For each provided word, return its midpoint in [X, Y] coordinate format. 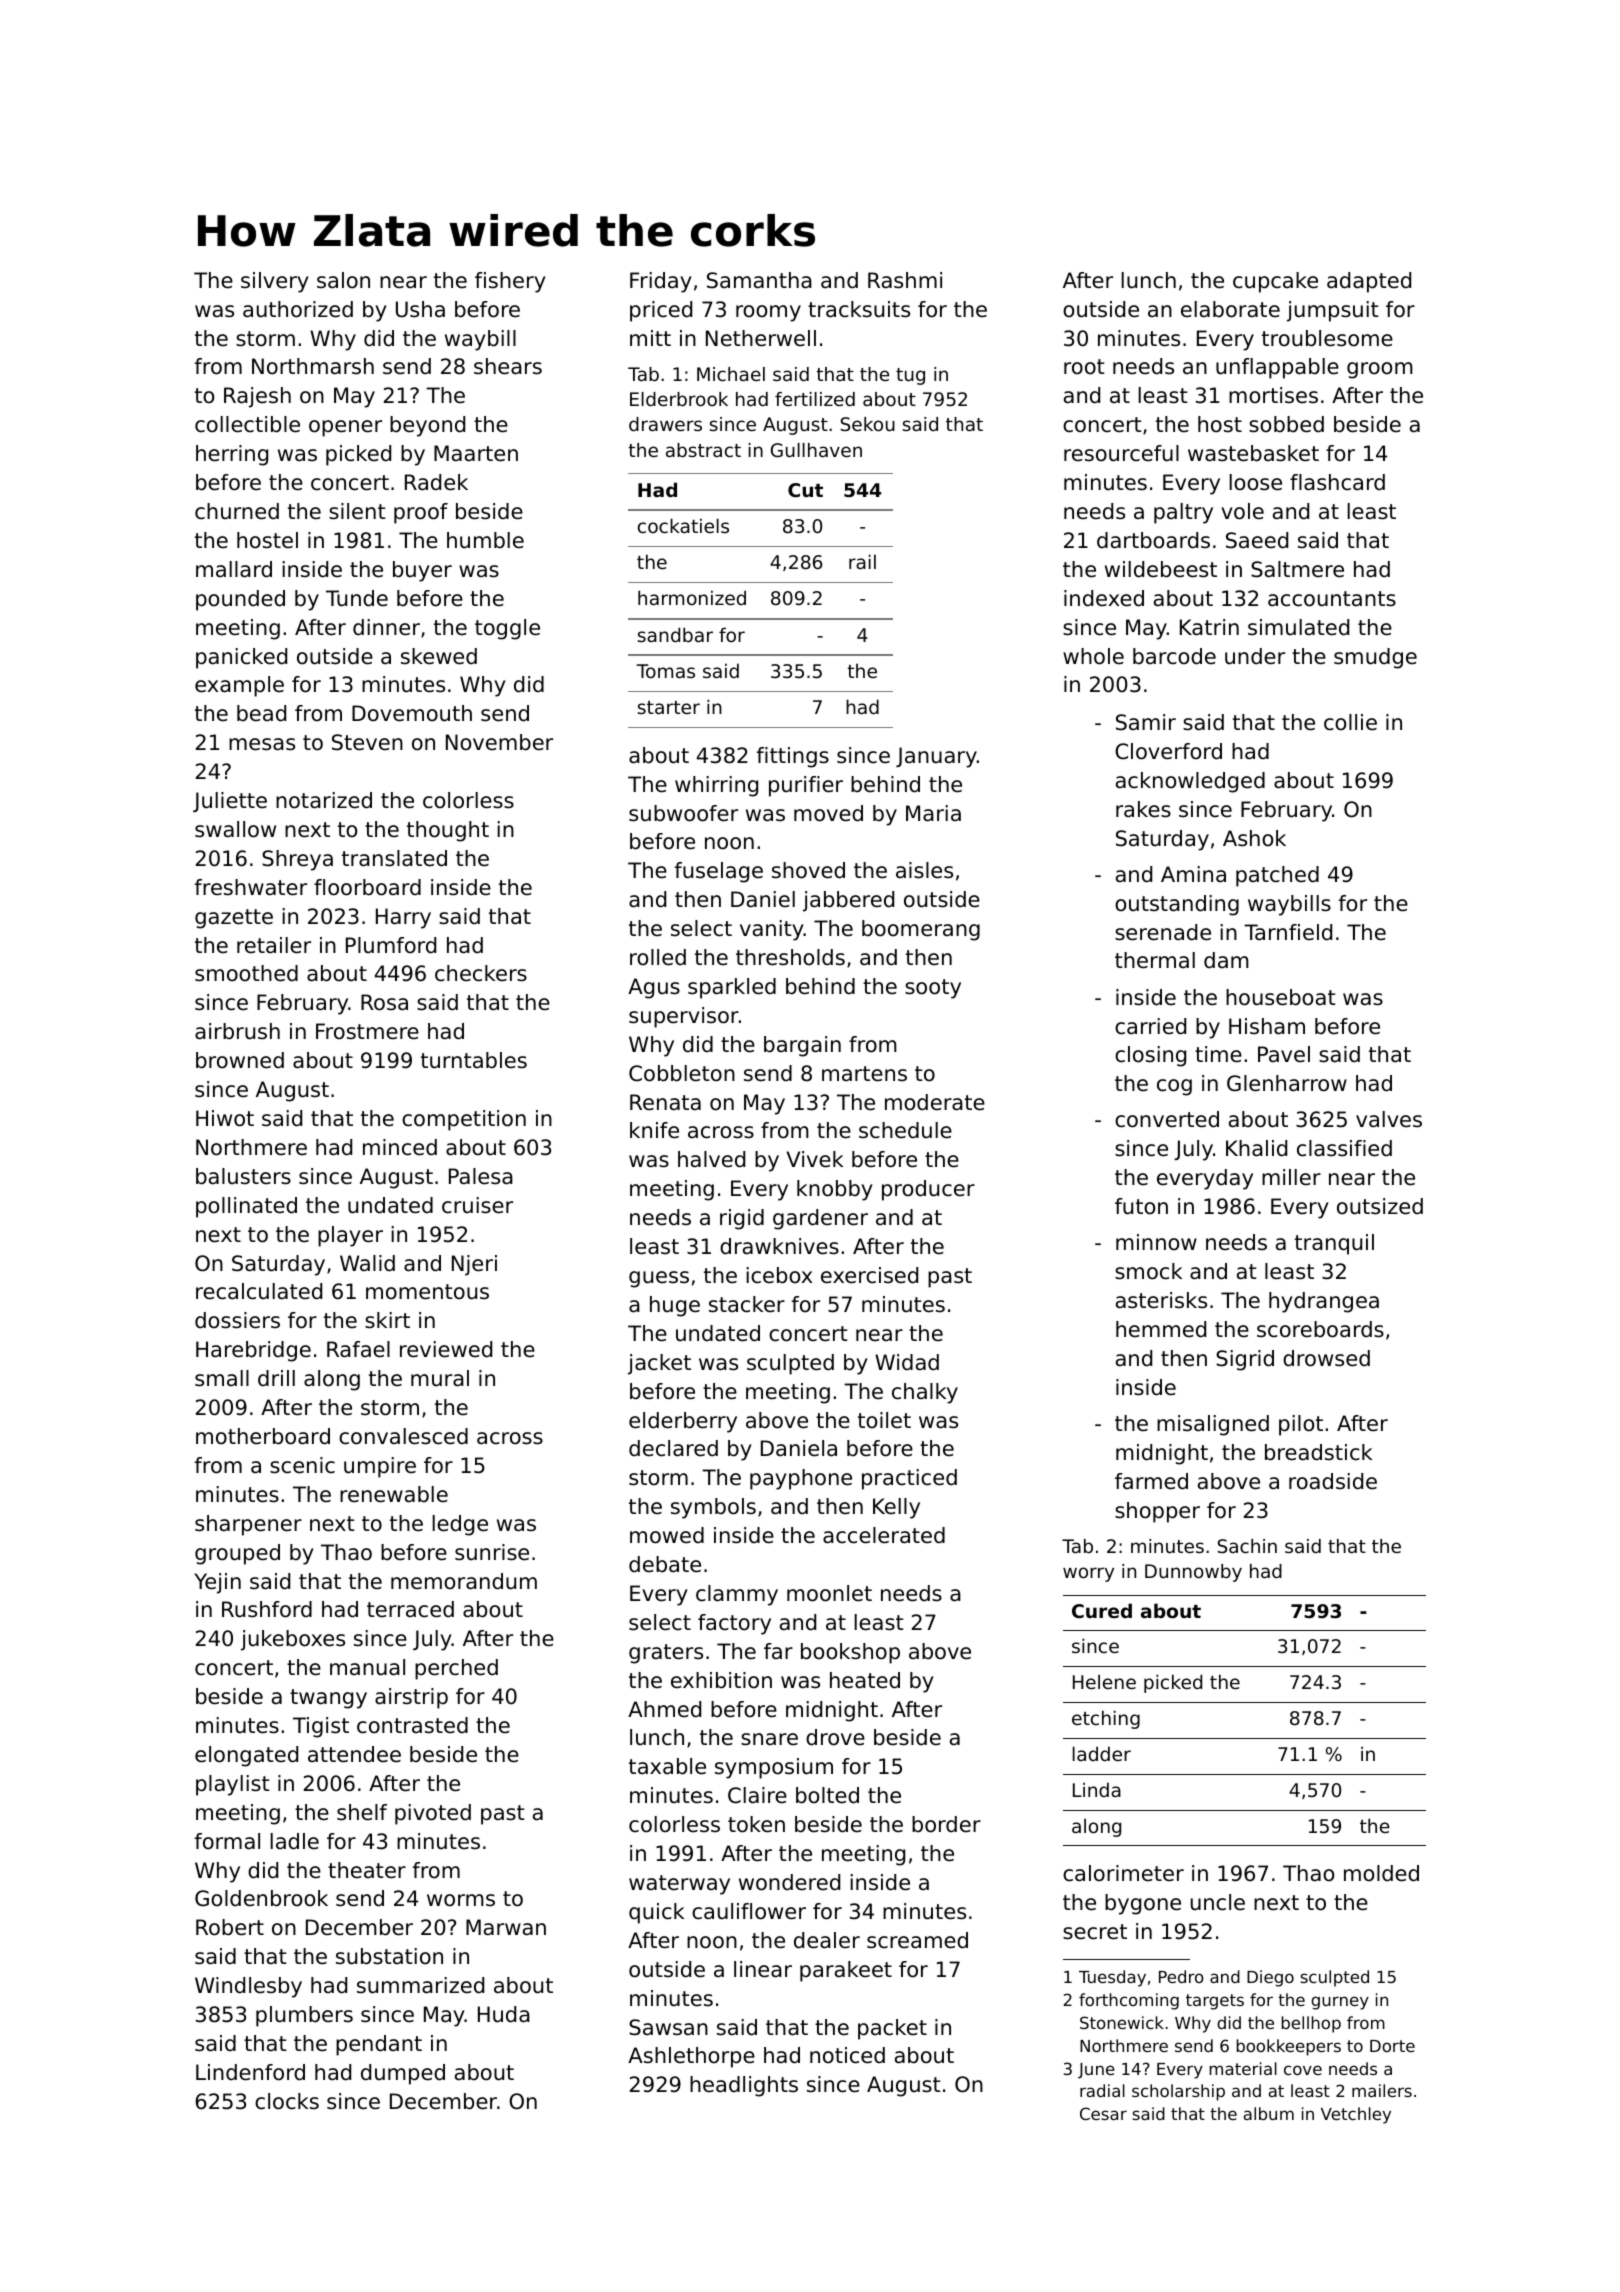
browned [240, 1060]
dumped [403, 2074]
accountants [1332, 599]
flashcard [1337, 482]
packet [892, 2029]
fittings [793, 757]
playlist [233, 1785]
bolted [827, 1795]
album [1269, 2113]
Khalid [1256, 1148]
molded [1381, 1873]
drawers [665, 424]
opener [345, 428]
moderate [935, 1102]
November [499, 742]
